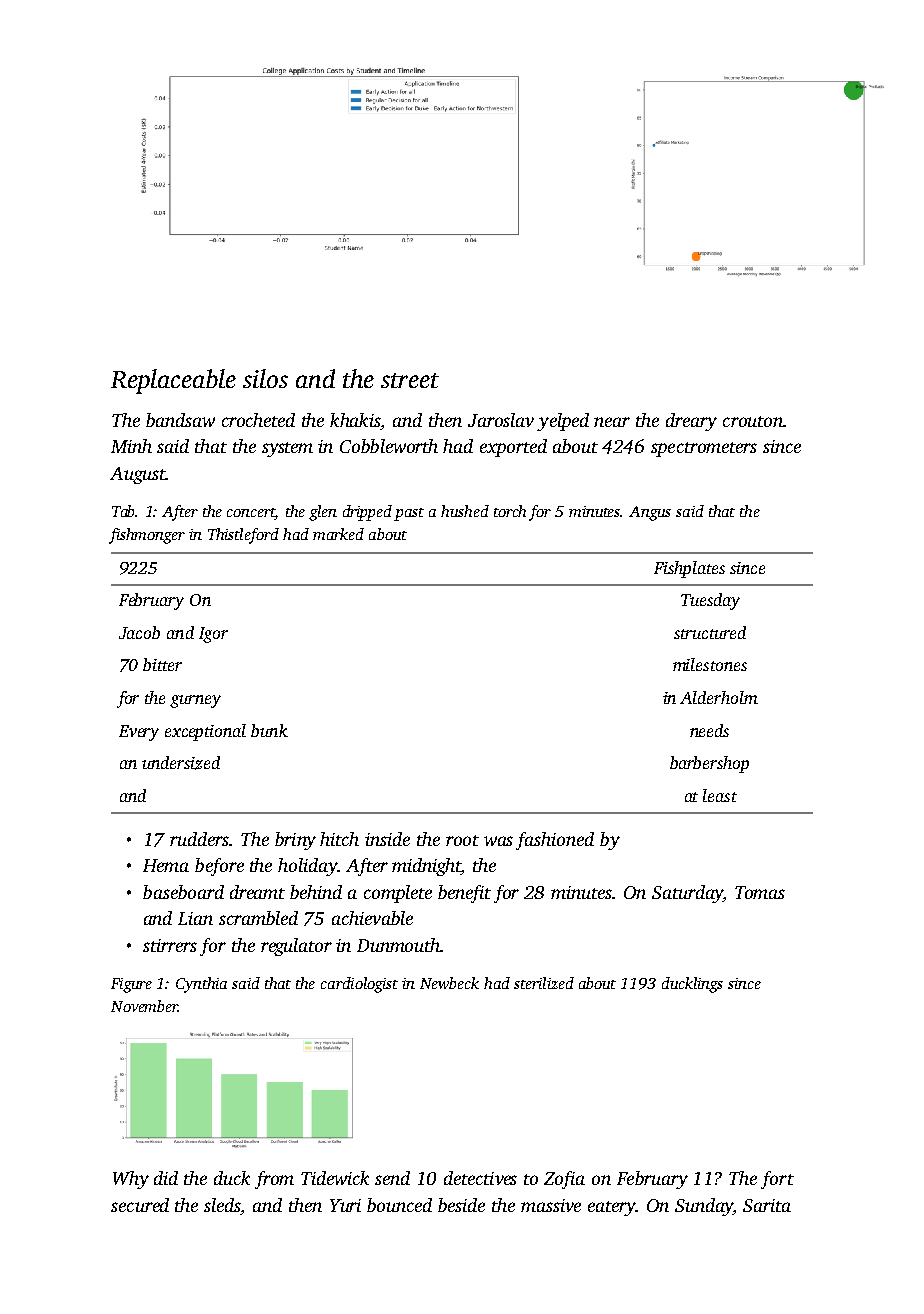  I want to click on secured, so click(140, 1205).
